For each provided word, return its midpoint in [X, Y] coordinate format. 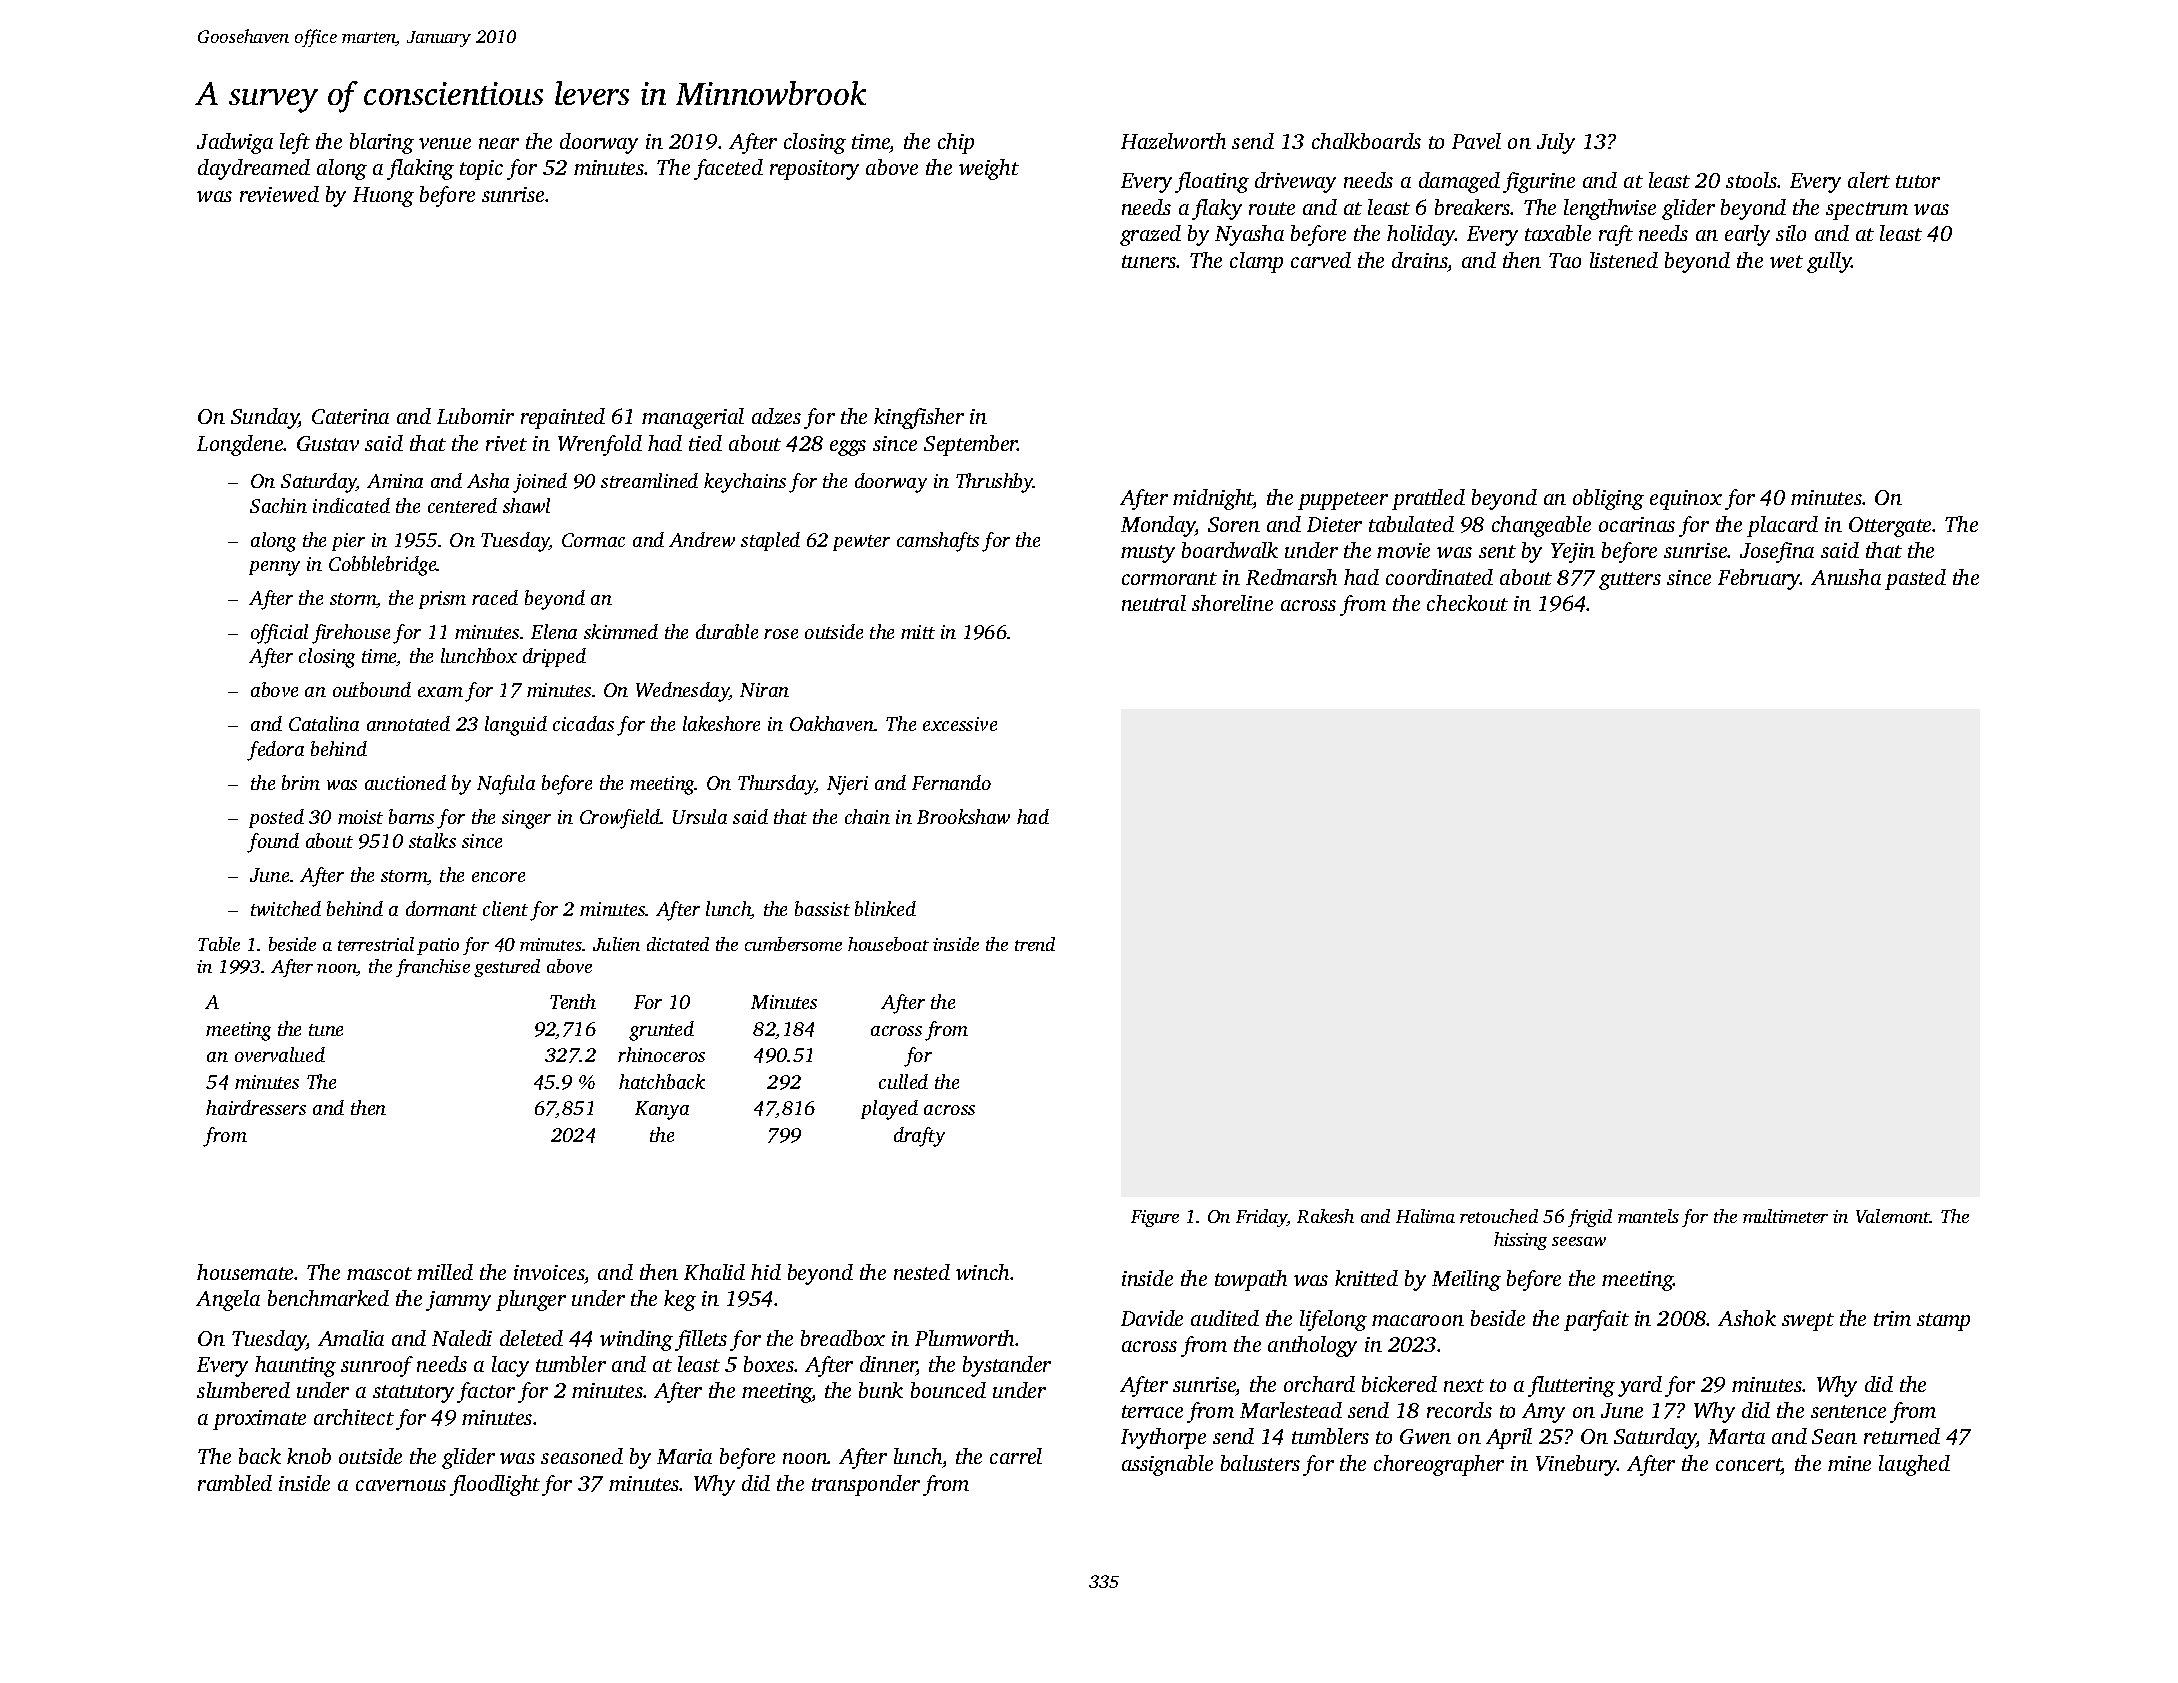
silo [1791, 233]
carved [1321, 260]
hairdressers [256, 1107]
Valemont [1893, 1216]
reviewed [279, 194]
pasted [1915, 579]
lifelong [1333, 1320]
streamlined [649, 480]
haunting [295, 1366]
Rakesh [1325, 1216]
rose [781, 634]
